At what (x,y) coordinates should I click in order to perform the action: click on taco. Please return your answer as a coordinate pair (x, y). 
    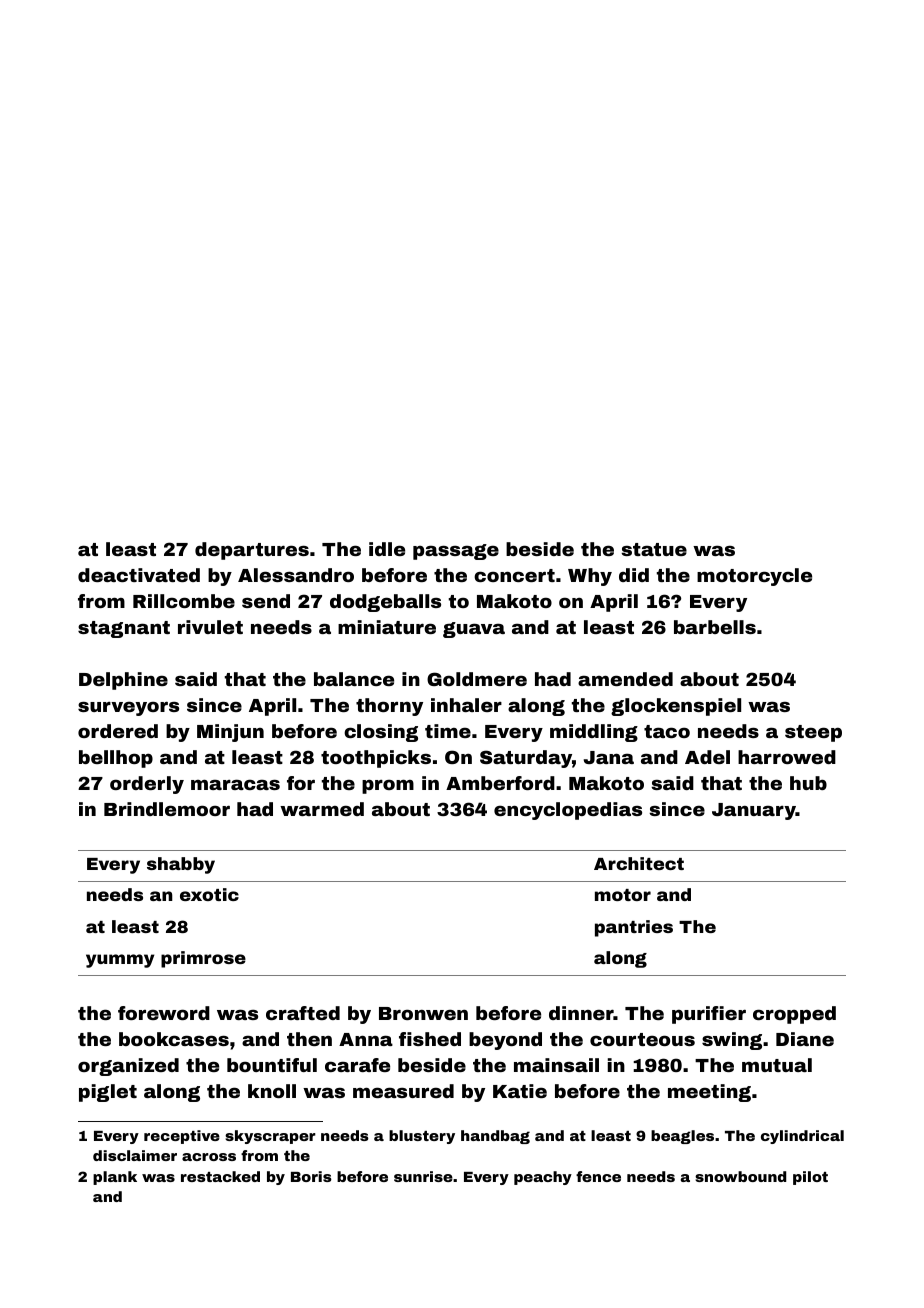
    Looking at the image, I should click on (667, 731).
